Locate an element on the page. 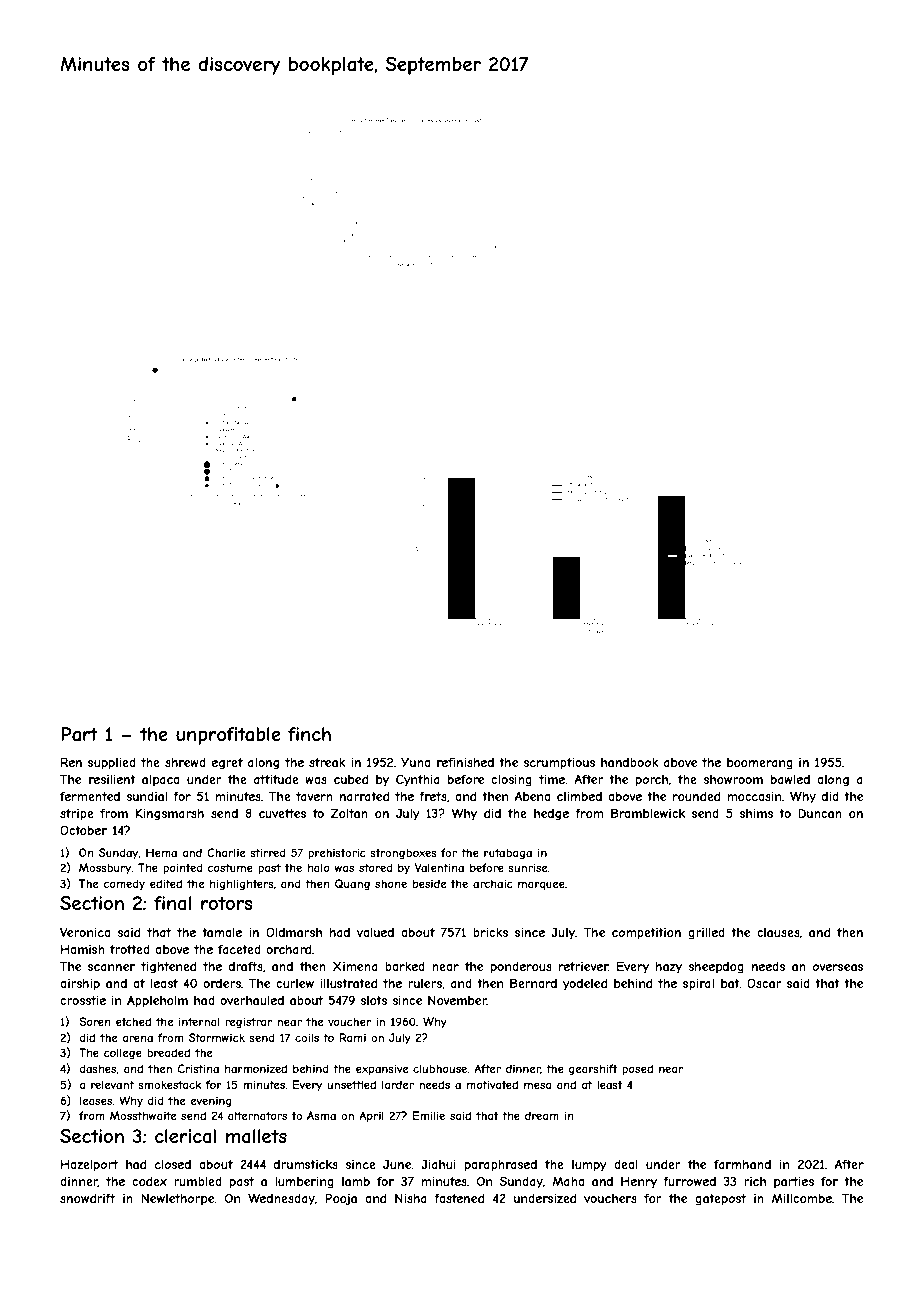 The width and height of the page is (924, 1308). strongboxes is located at coordinates (403, 853).
